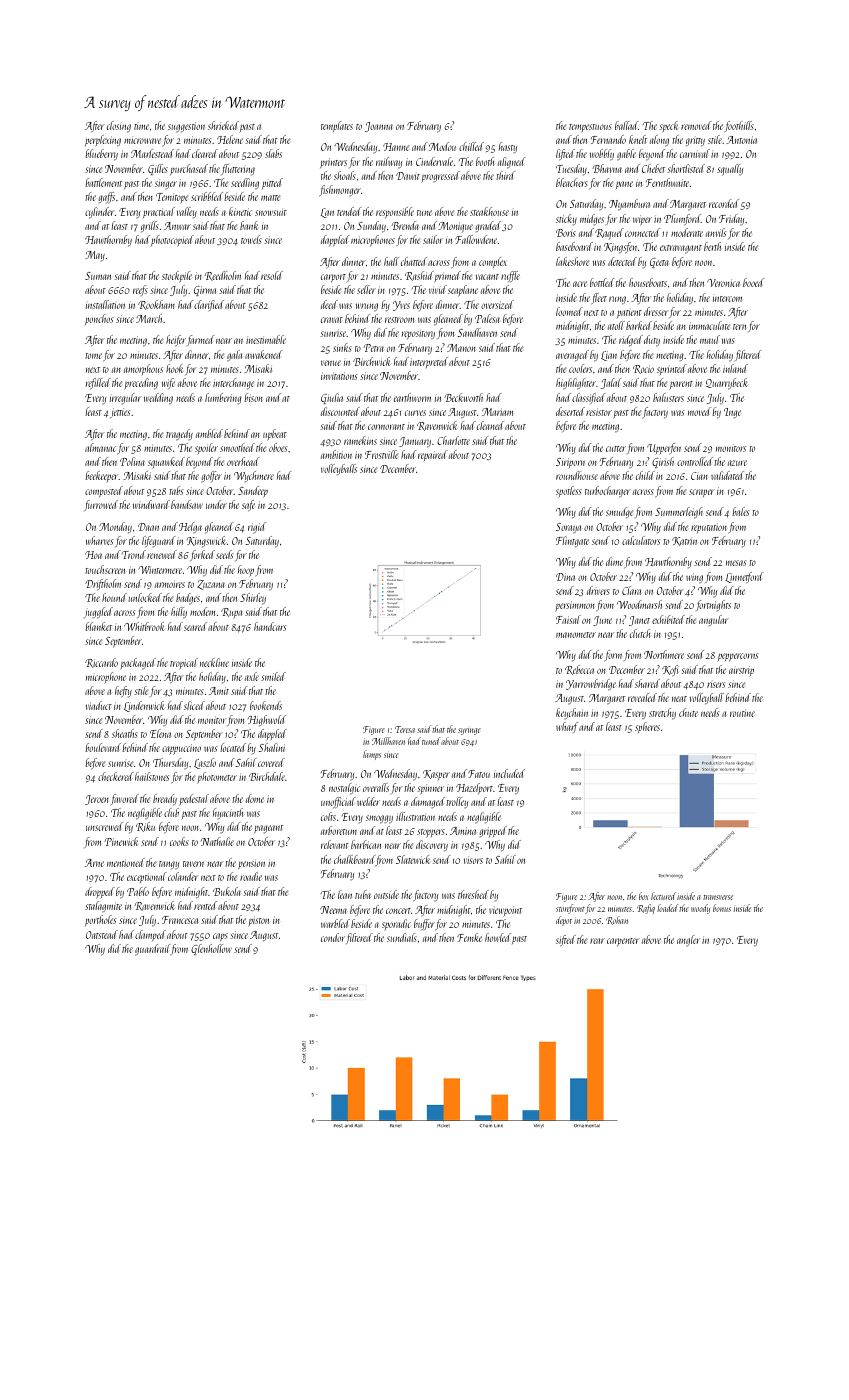 This image has width=849, height=1400. I want to click on fishmonger, so click(340, 190).
